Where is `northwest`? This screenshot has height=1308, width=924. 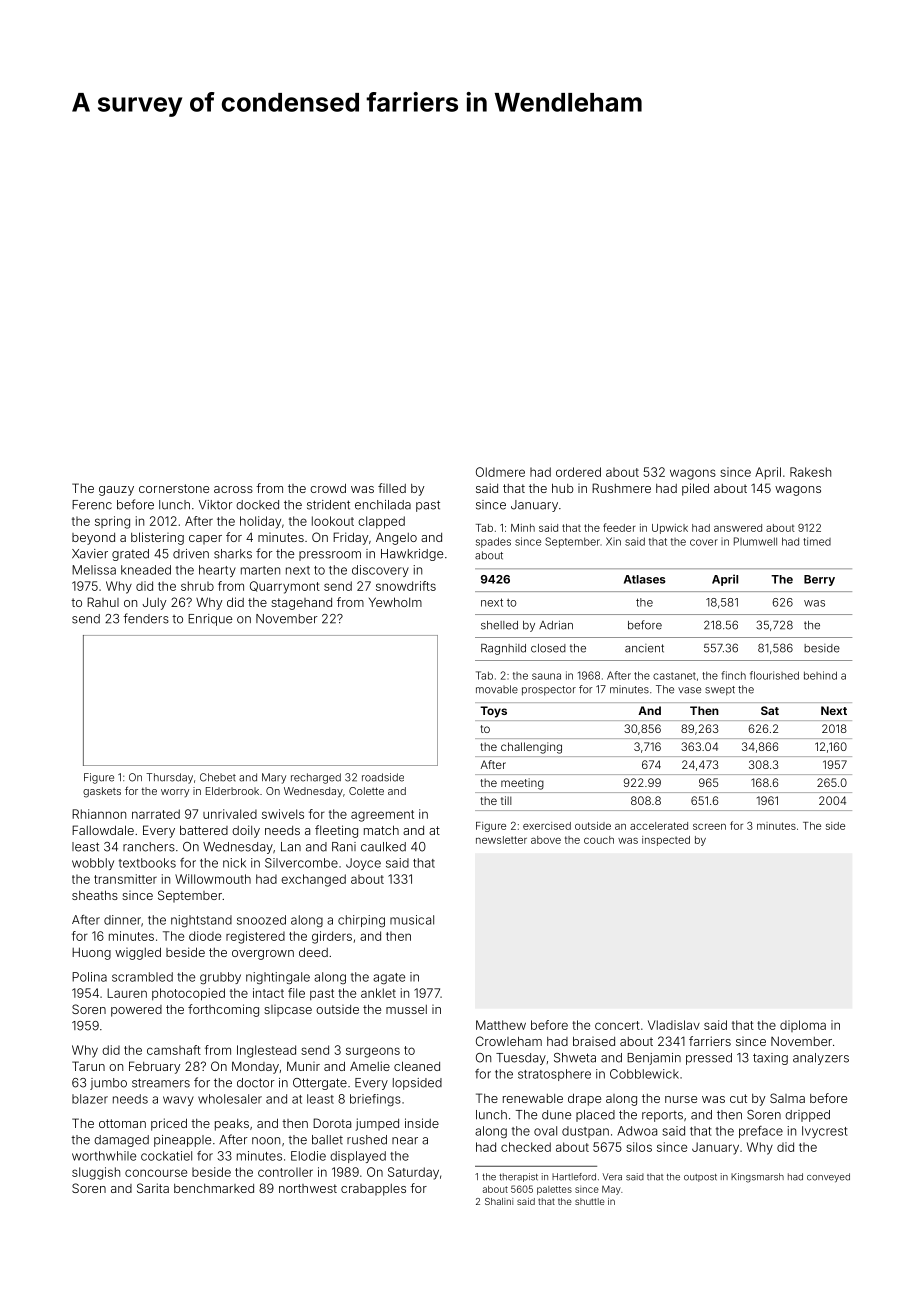 northwest is located at coordinates (308, 1188).
